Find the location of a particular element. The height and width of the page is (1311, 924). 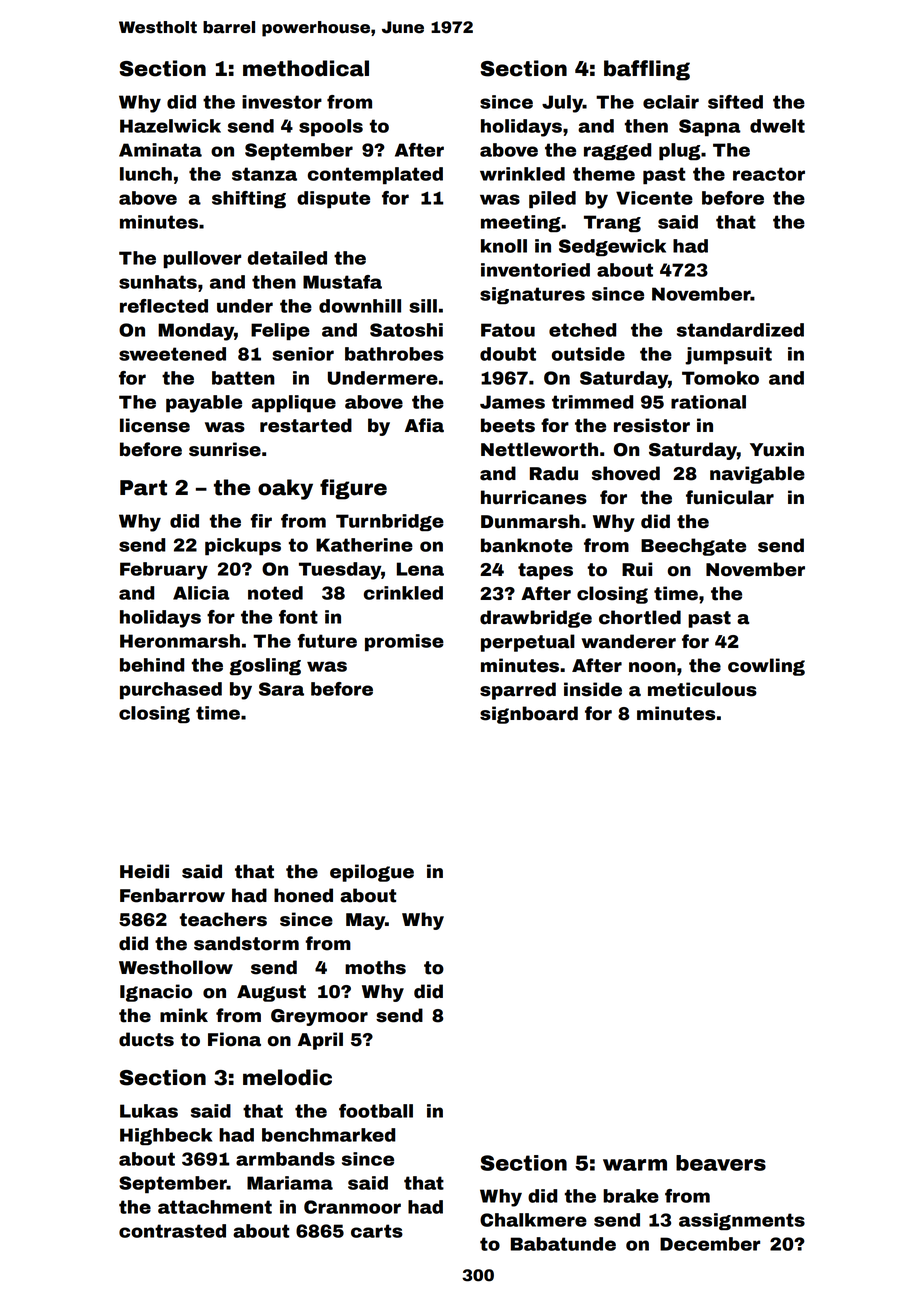

purchased is located at coordinates (171, 690).
